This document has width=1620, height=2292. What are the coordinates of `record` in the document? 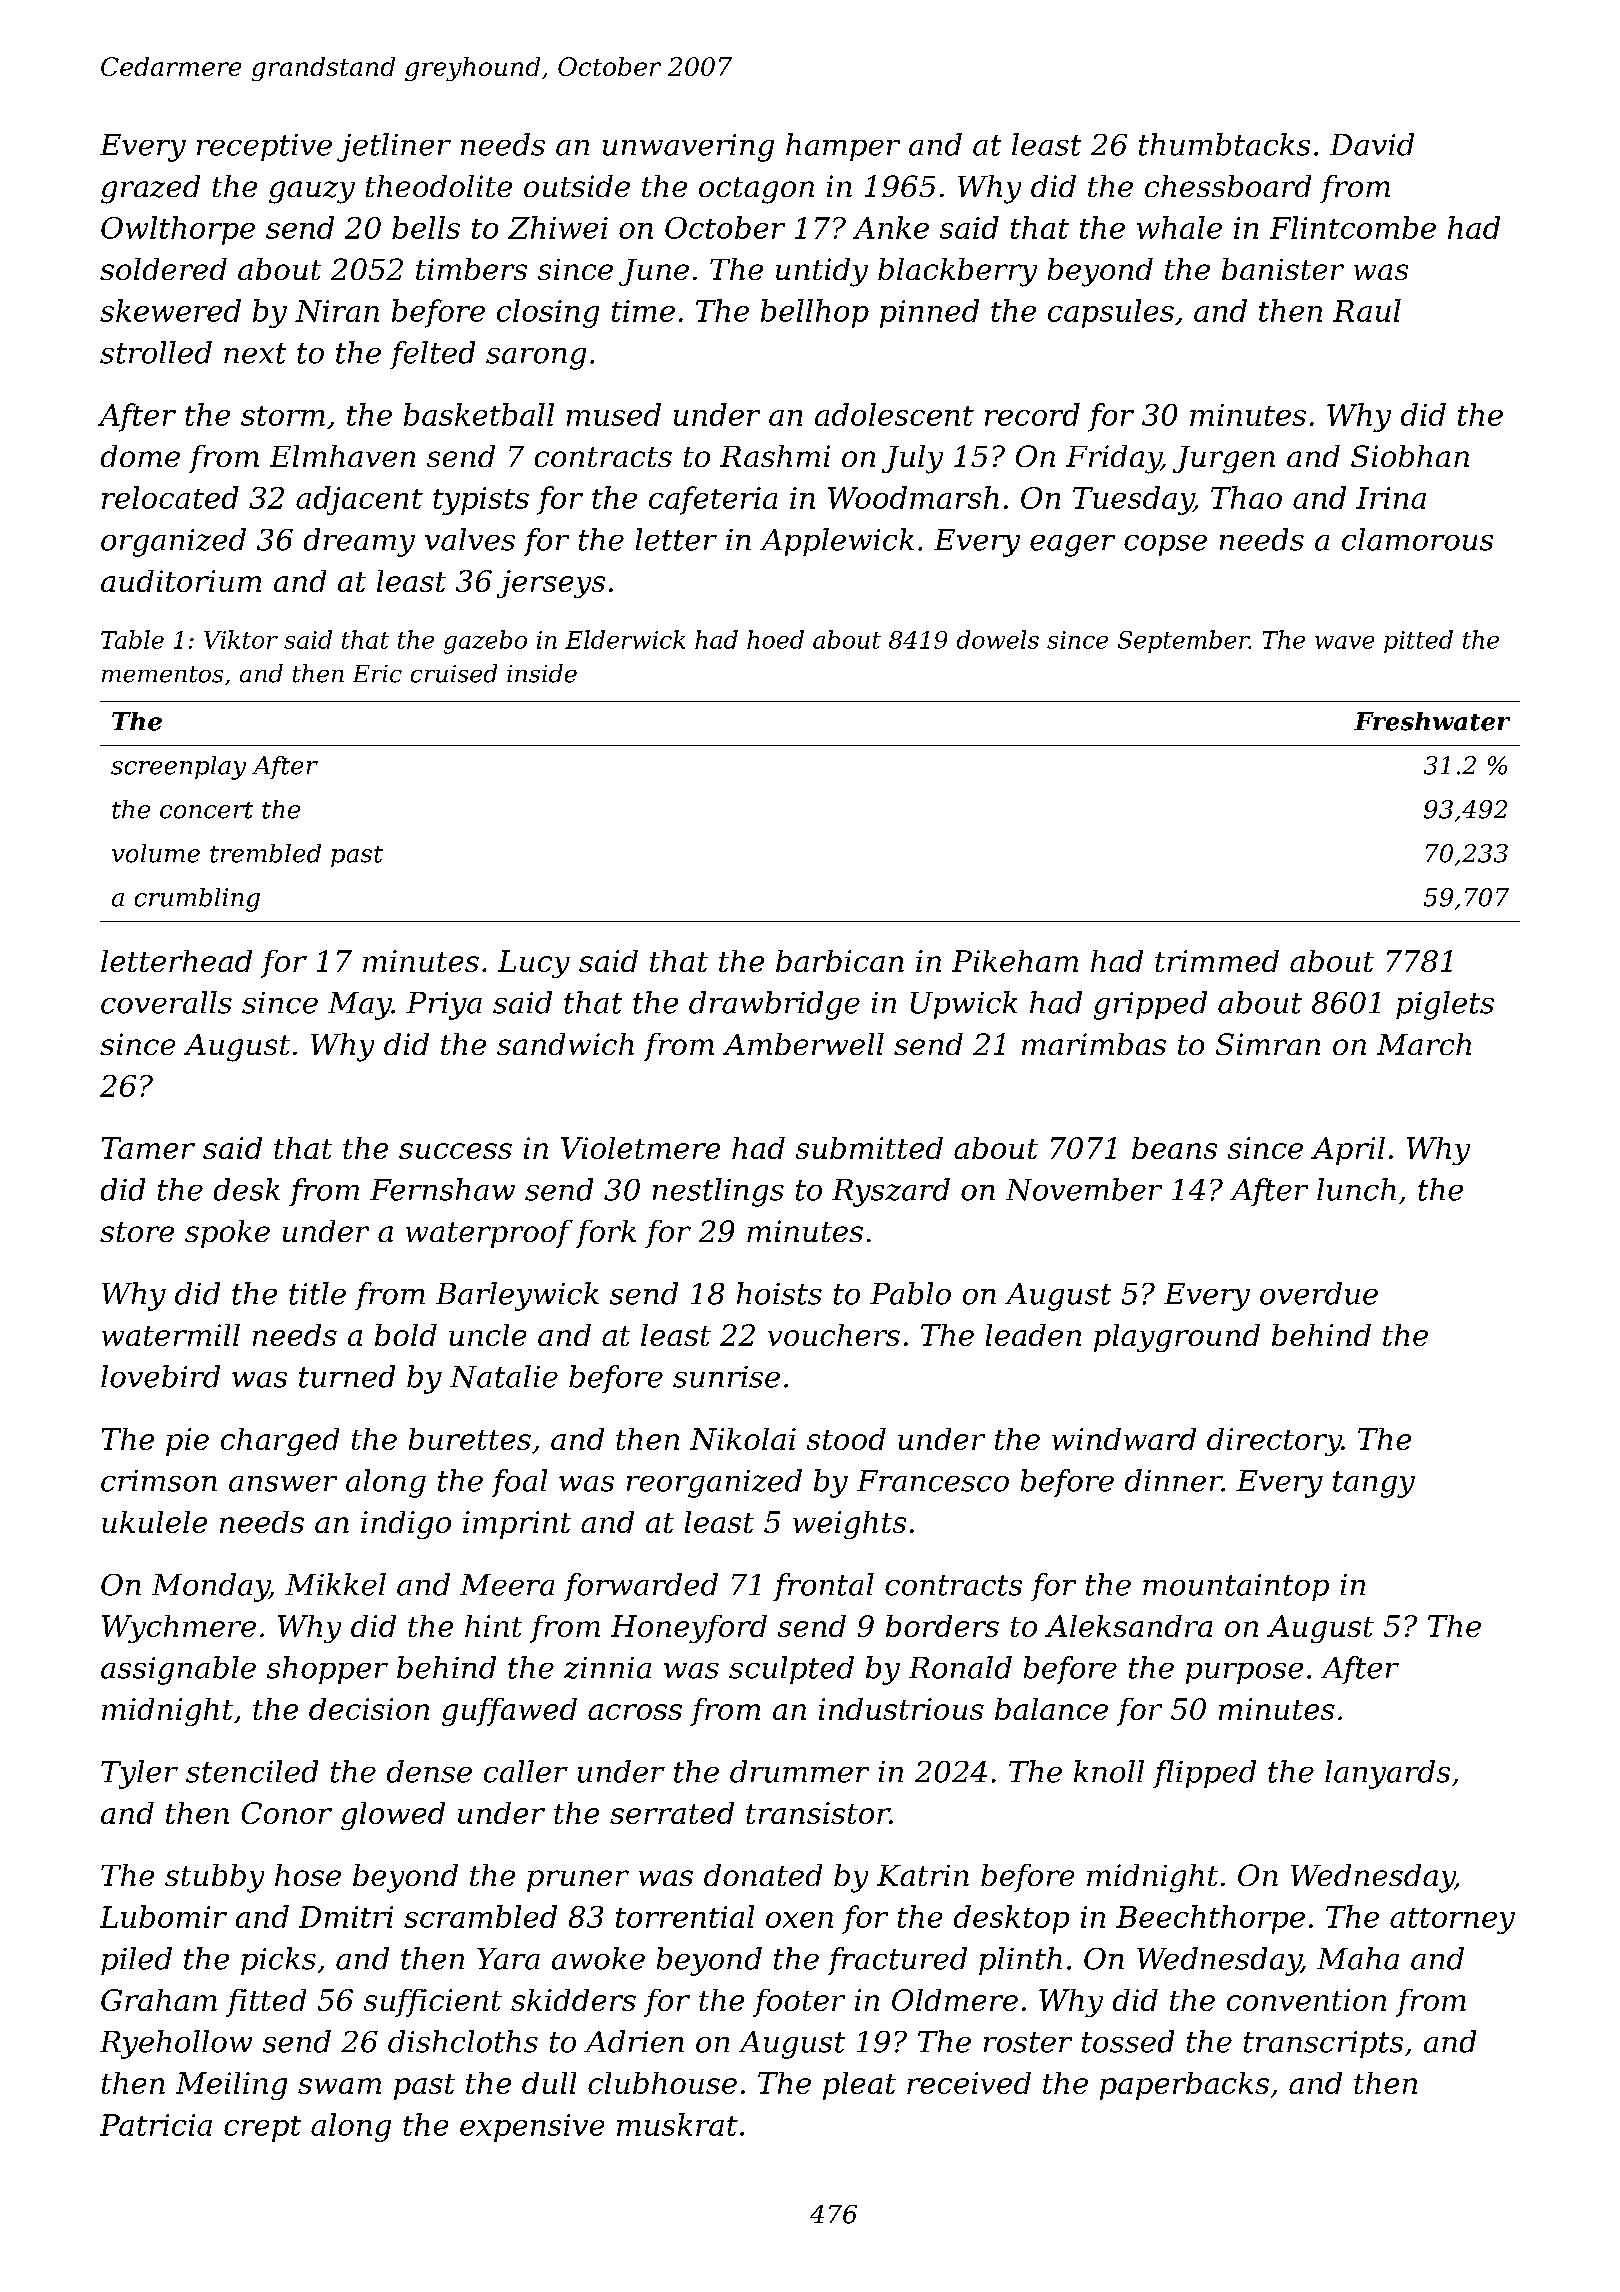 It's located at (1032, 414).
